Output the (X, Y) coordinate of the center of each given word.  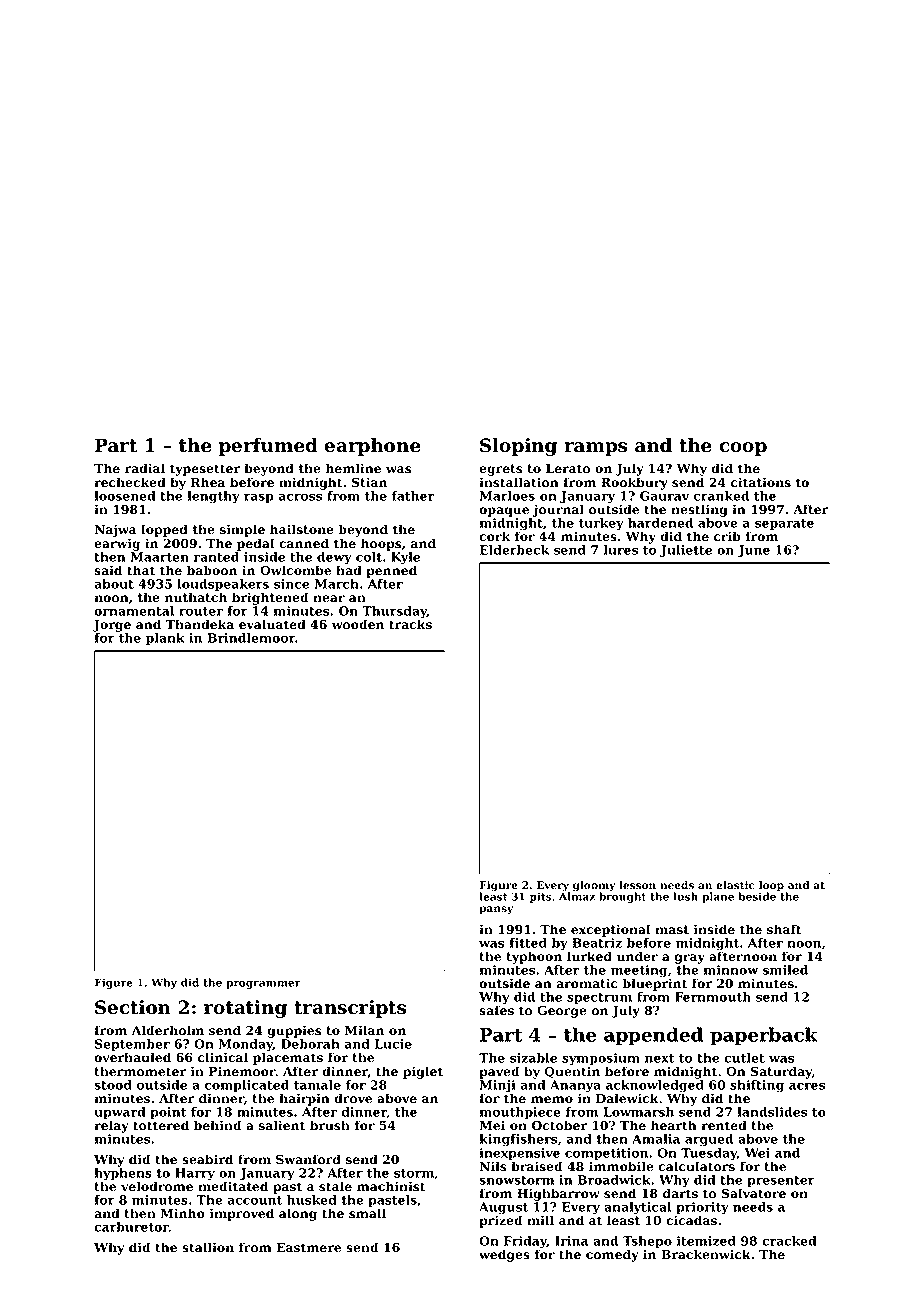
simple (242, 530)
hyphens (123, 1174)
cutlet (744, 1058)
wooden (358, 624)
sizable (533, 1058)
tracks (410, 624)
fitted (528, 943)
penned (391, 571)
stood (113, 1085)
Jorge (112, 626)
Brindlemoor (251, 638)
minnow (730, 970)
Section (133, 1007)
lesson (637, 885)
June (753, 551)
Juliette (686, 551)
